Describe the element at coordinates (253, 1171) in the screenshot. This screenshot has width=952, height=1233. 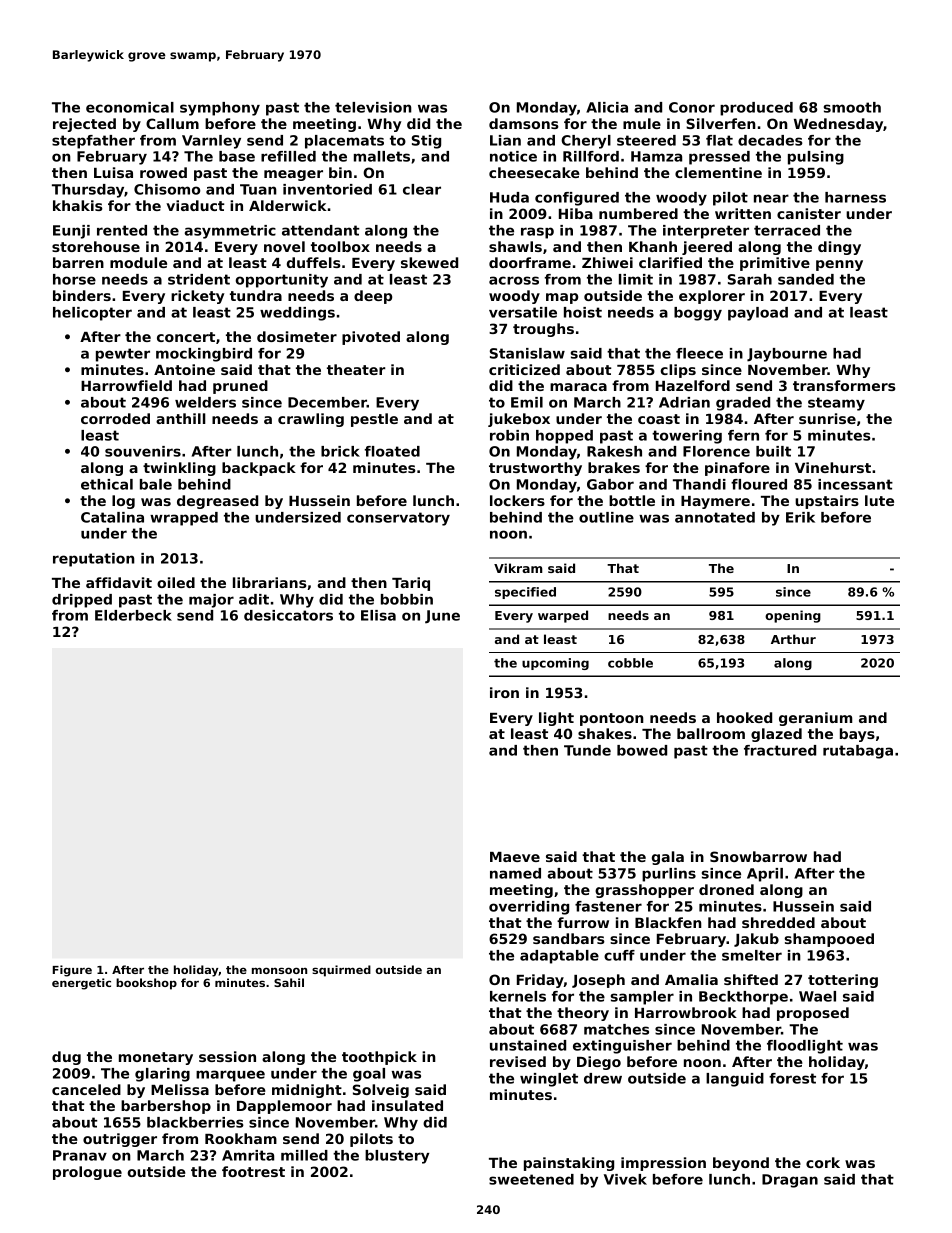
I see `footrest` at that location.
